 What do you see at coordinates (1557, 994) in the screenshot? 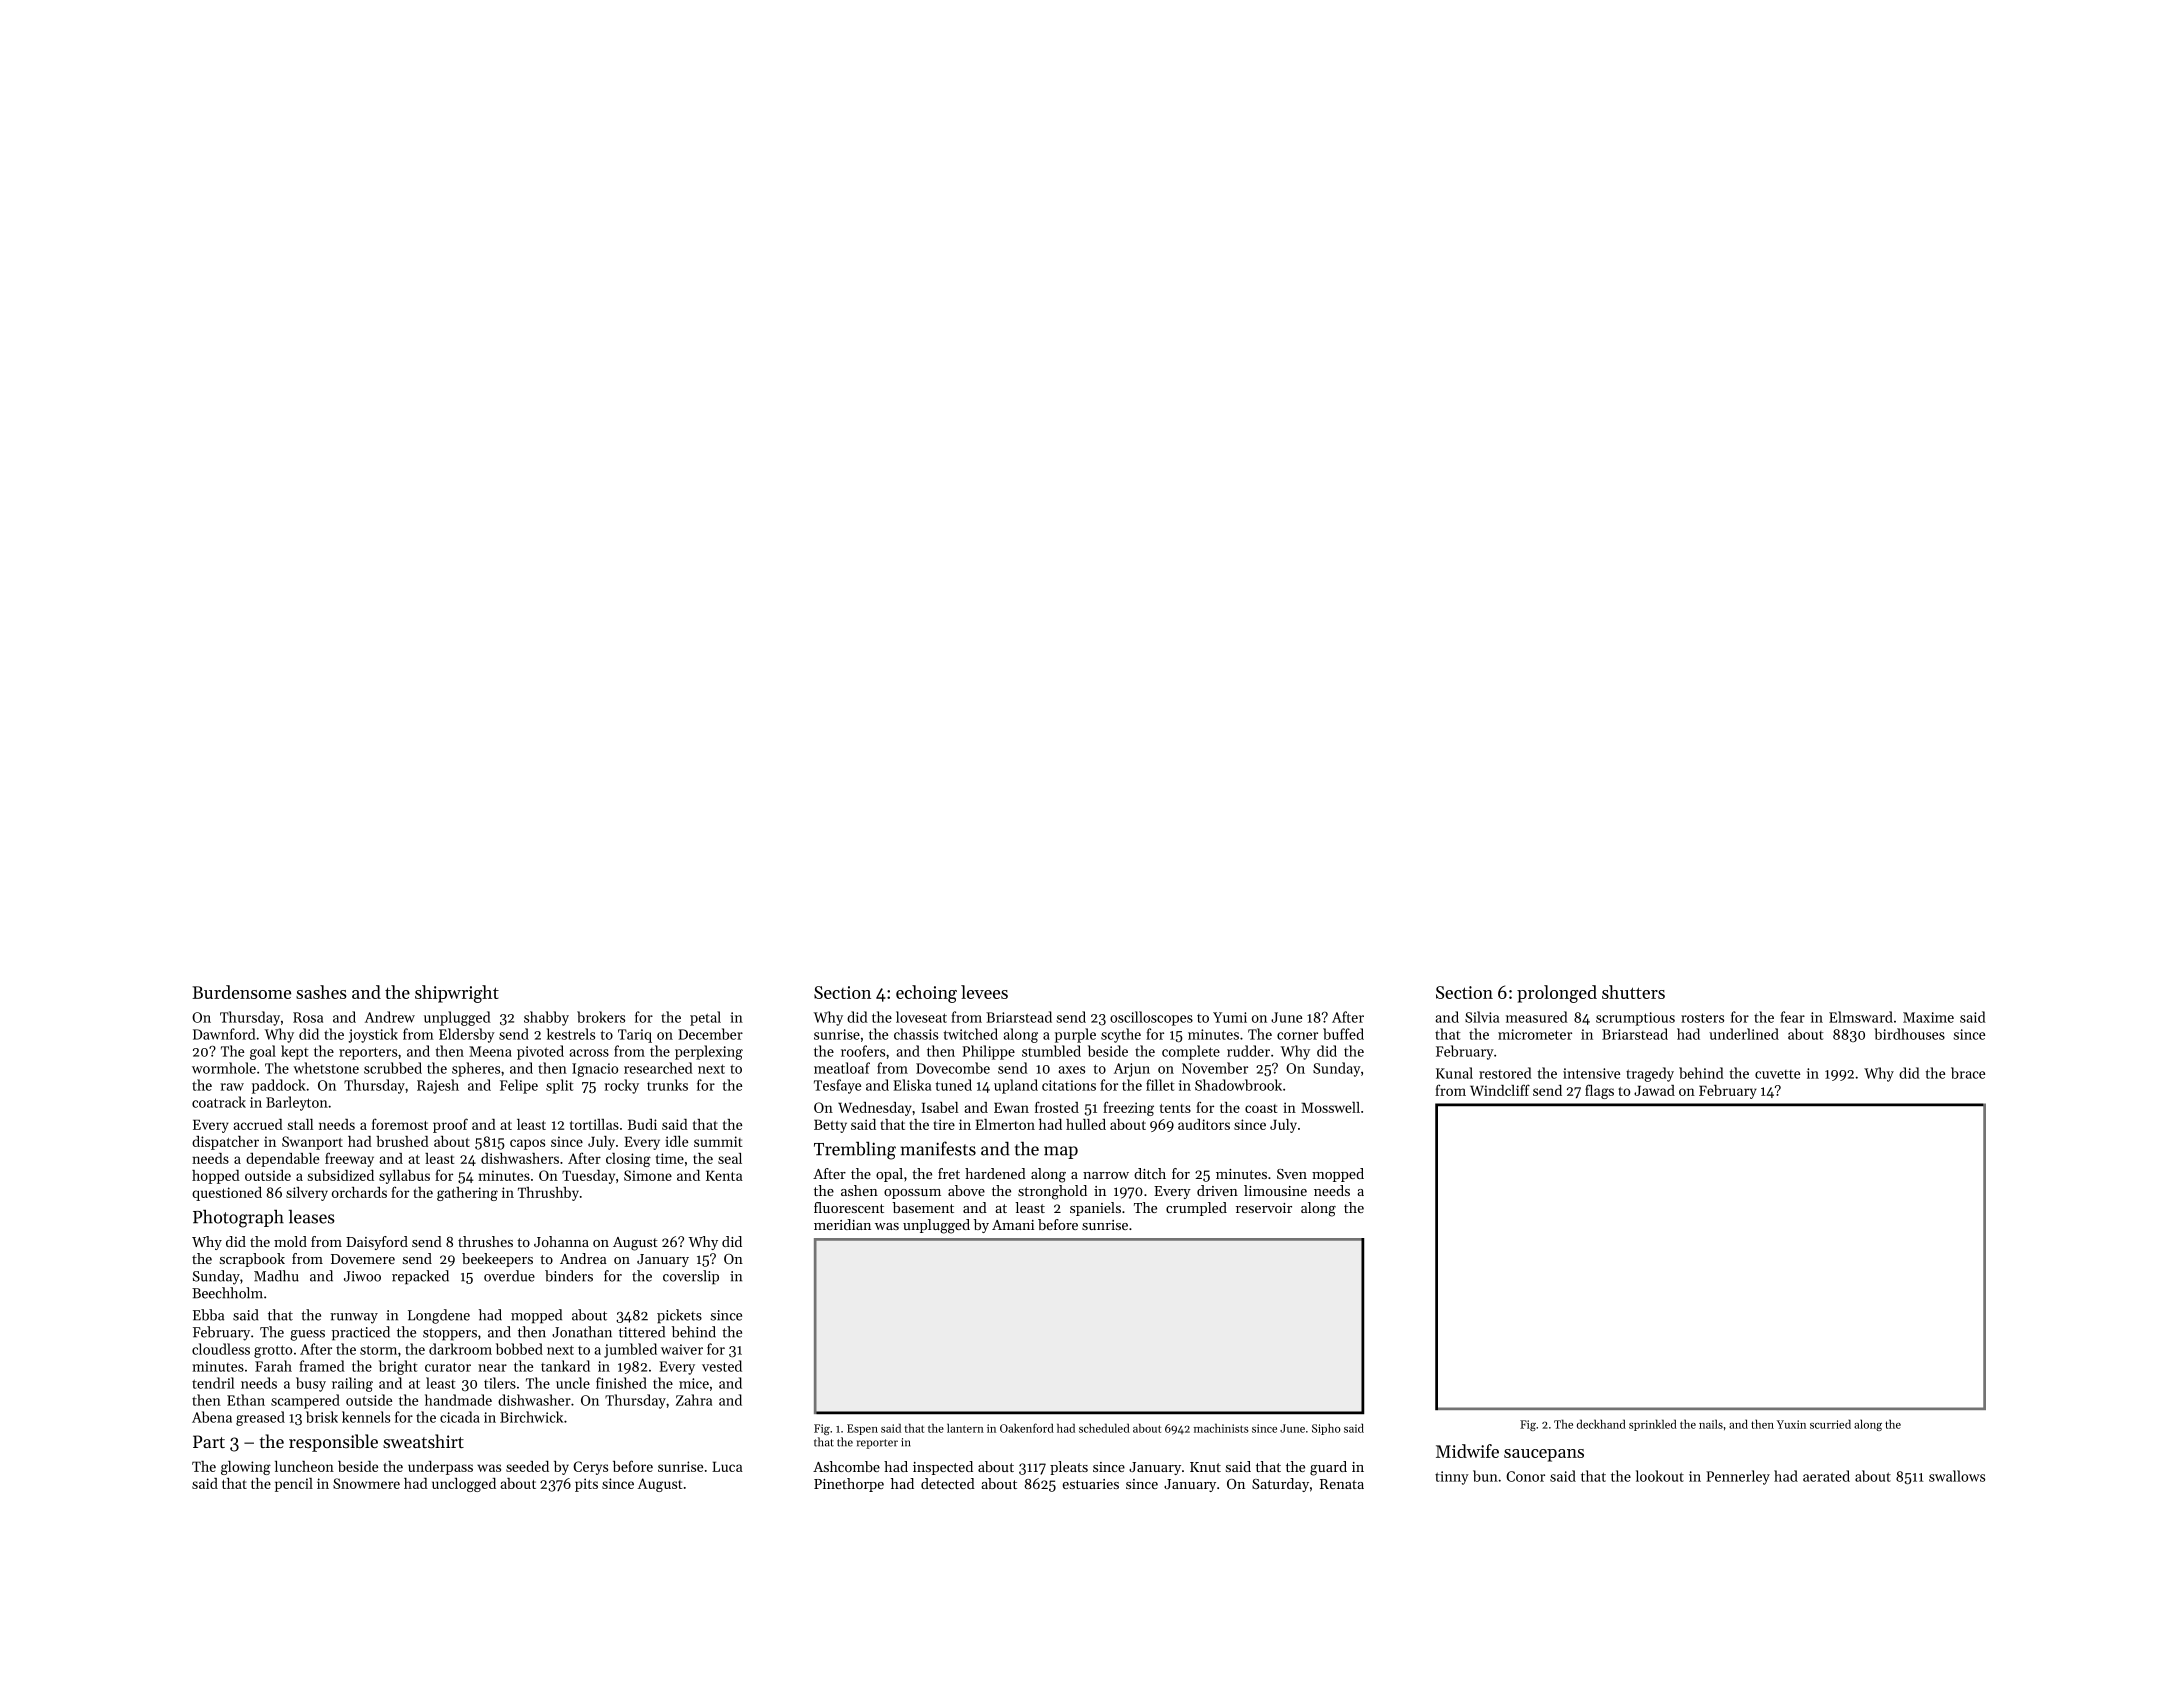
I see `prolonged` at bounding box center [1557, 994].
